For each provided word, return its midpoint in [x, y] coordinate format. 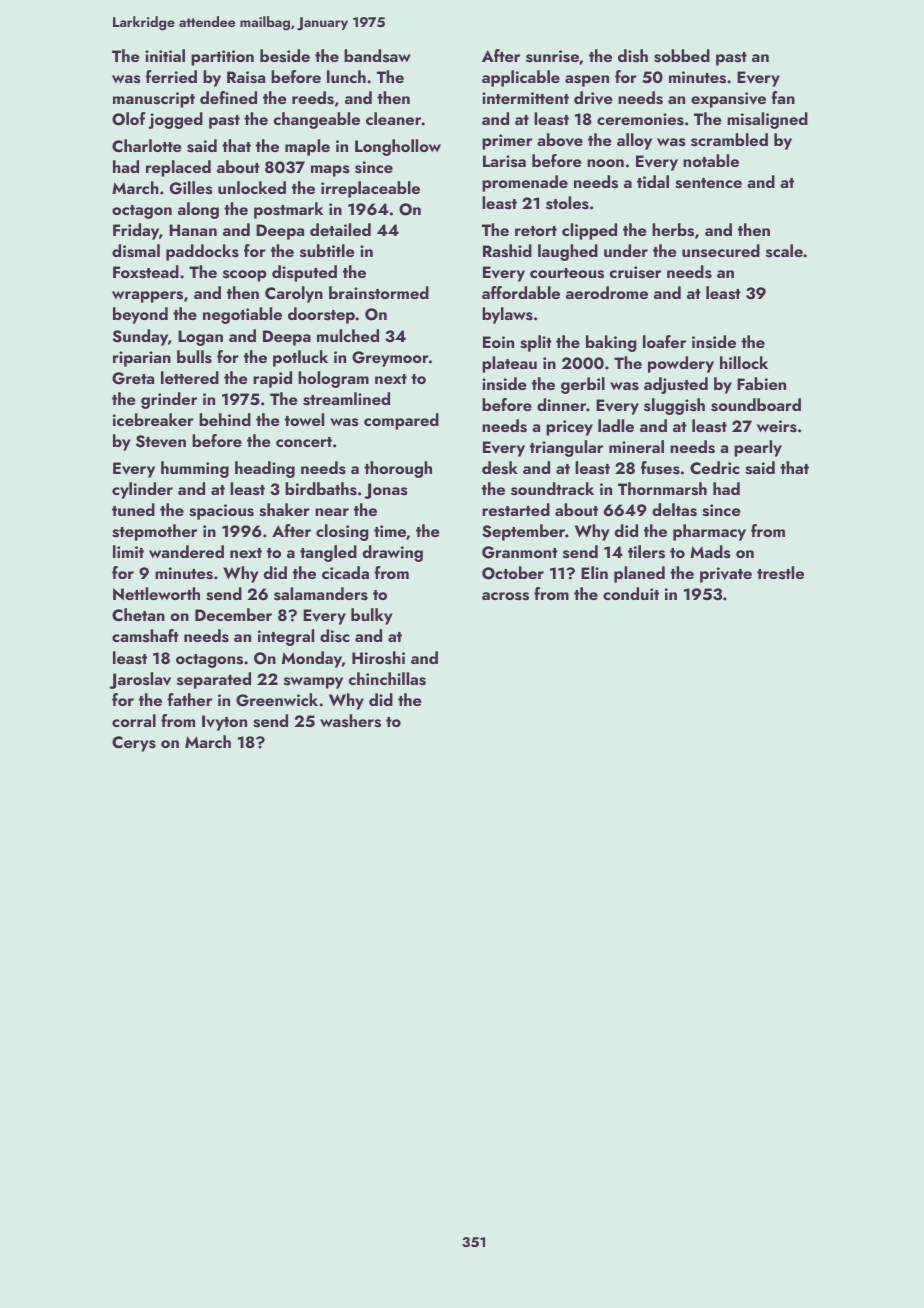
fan [783, 97]
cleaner [394, 118]
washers [350, 721]
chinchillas [387, 679]
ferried [171, 76]
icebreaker [153, 419]
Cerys [134, 744]
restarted [516, 510]
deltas [674, 510]
